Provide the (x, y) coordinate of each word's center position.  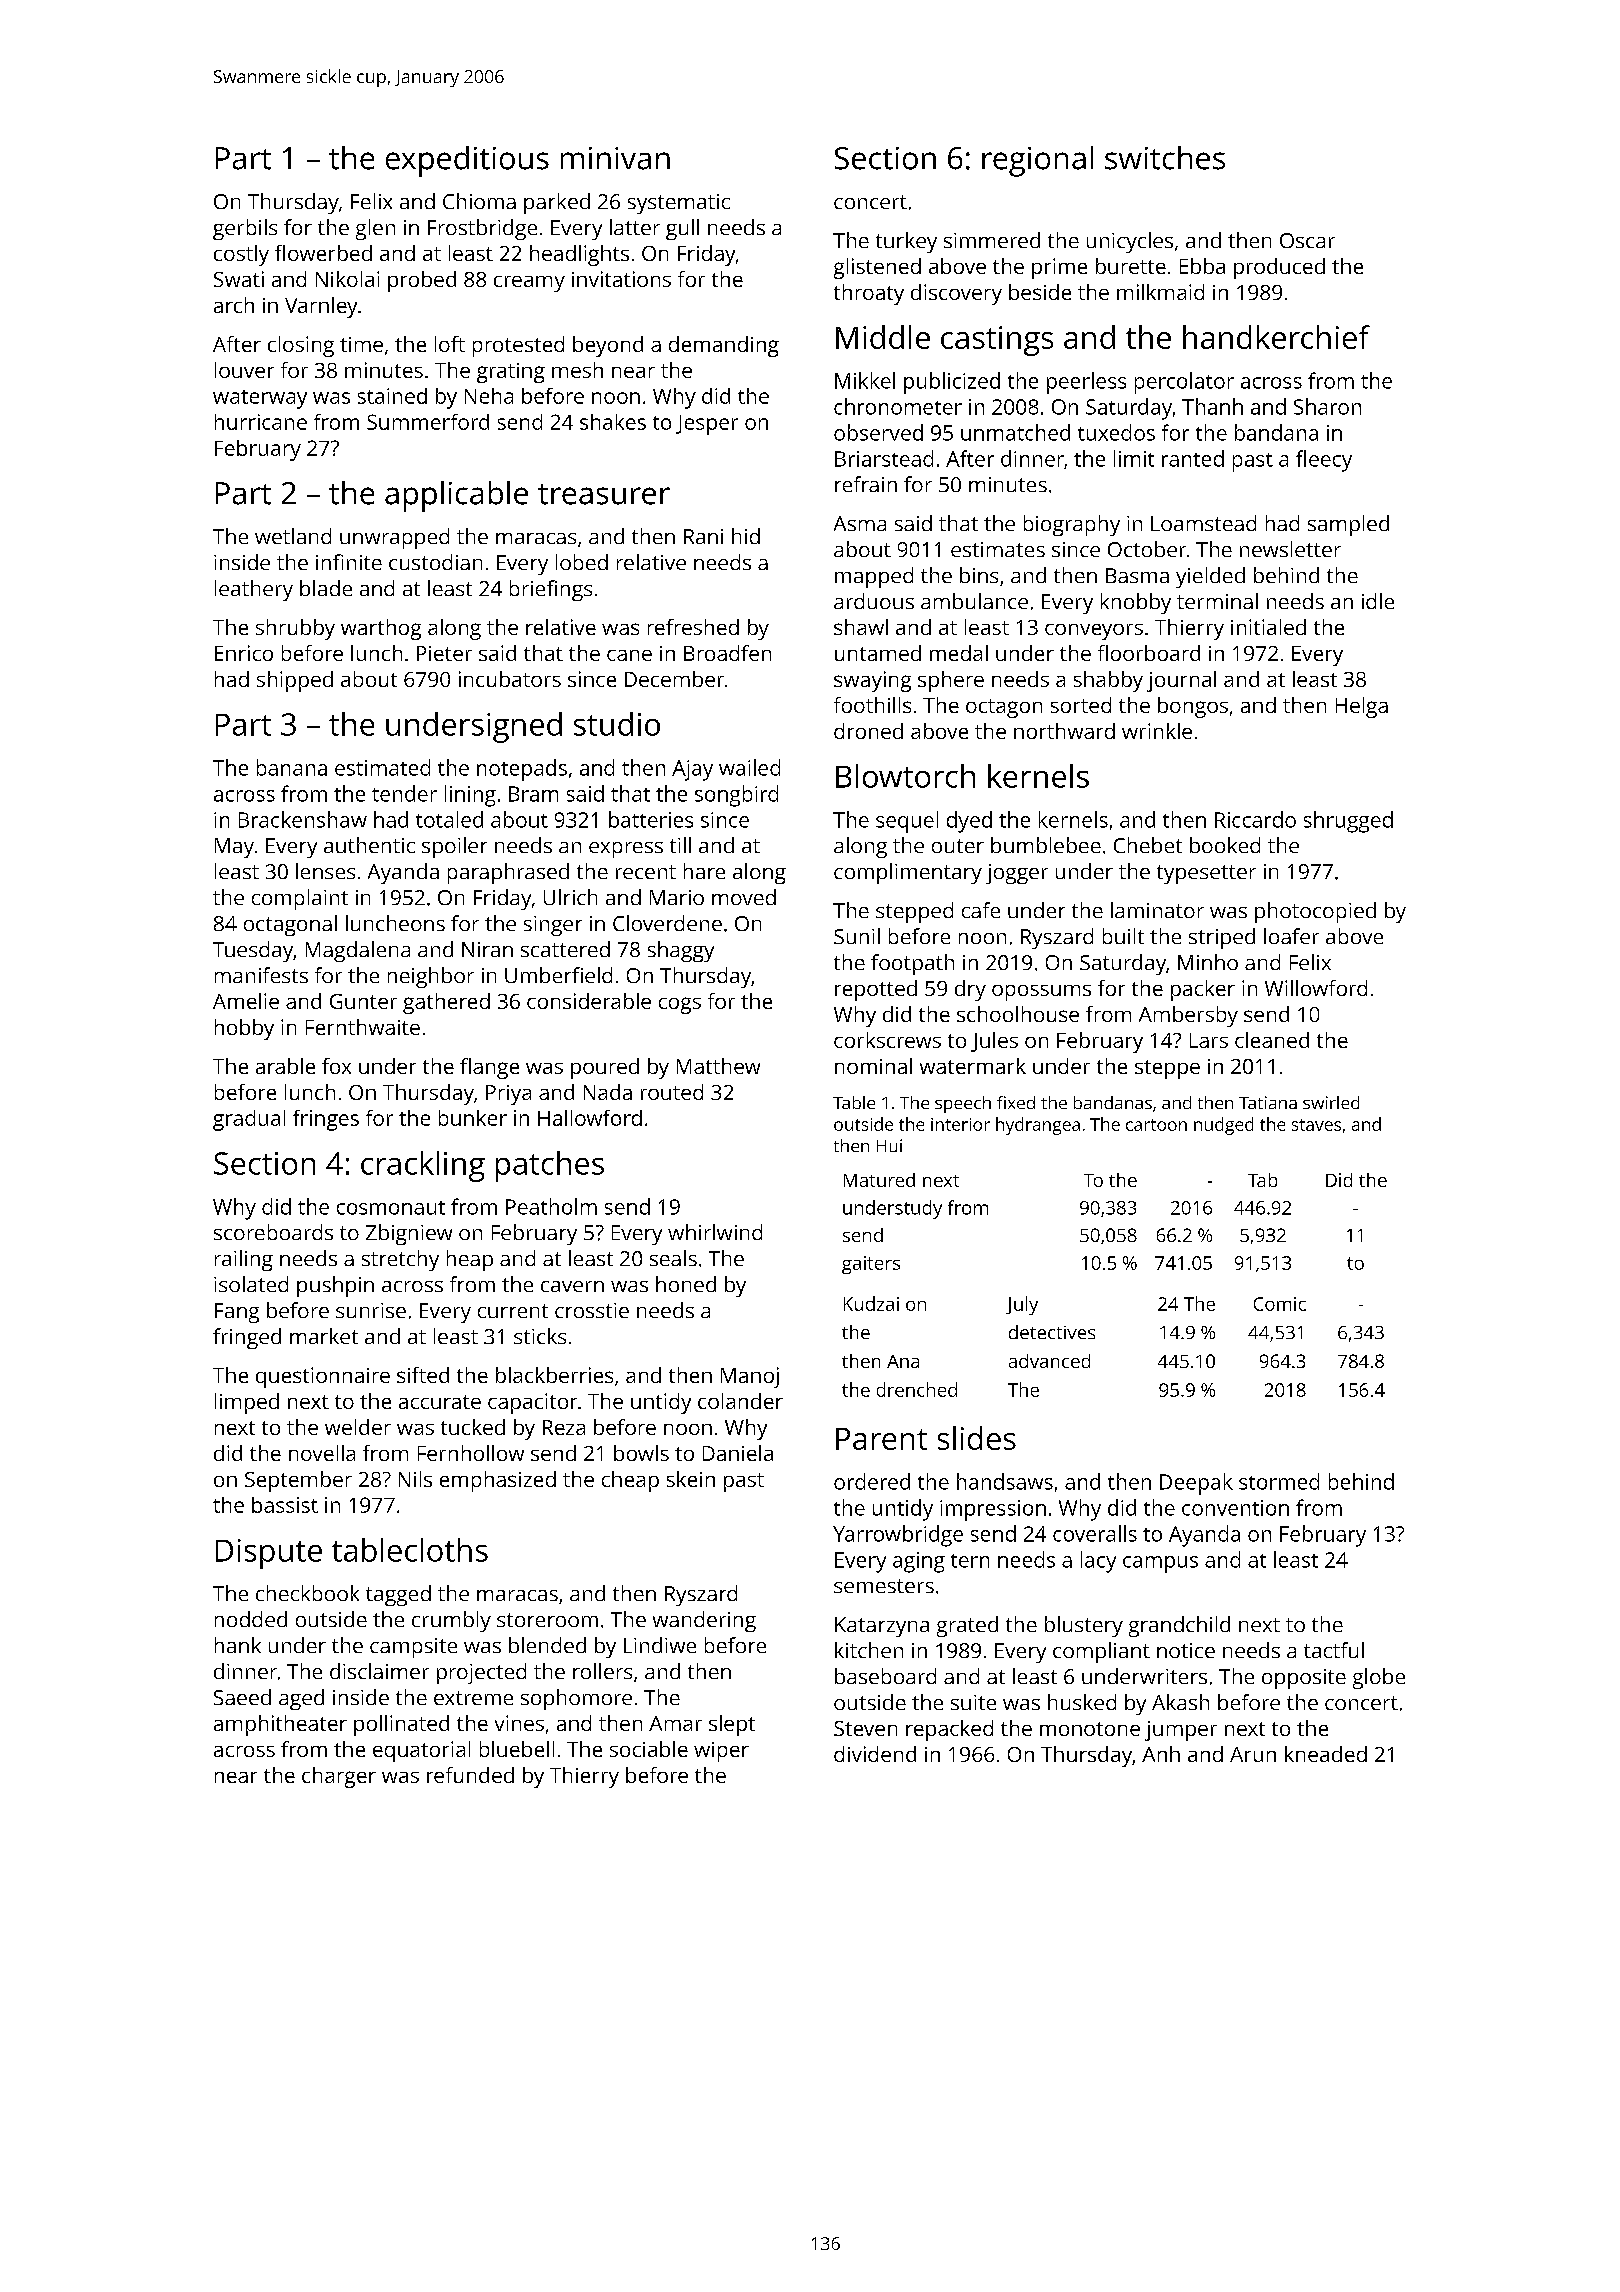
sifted (423, 1375)
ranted (1193, 458)
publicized (952, 383)
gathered (446, 1003)
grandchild (1179, 1626)
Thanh (1212, 406)
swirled (1331, 1102)
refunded (470, 1775)
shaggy (681, 951)
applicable (456, 496)
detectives (1052, 1332)
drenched (917, 1389)
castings (997, 341)
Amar (675, 1723)
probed (422, 281)
